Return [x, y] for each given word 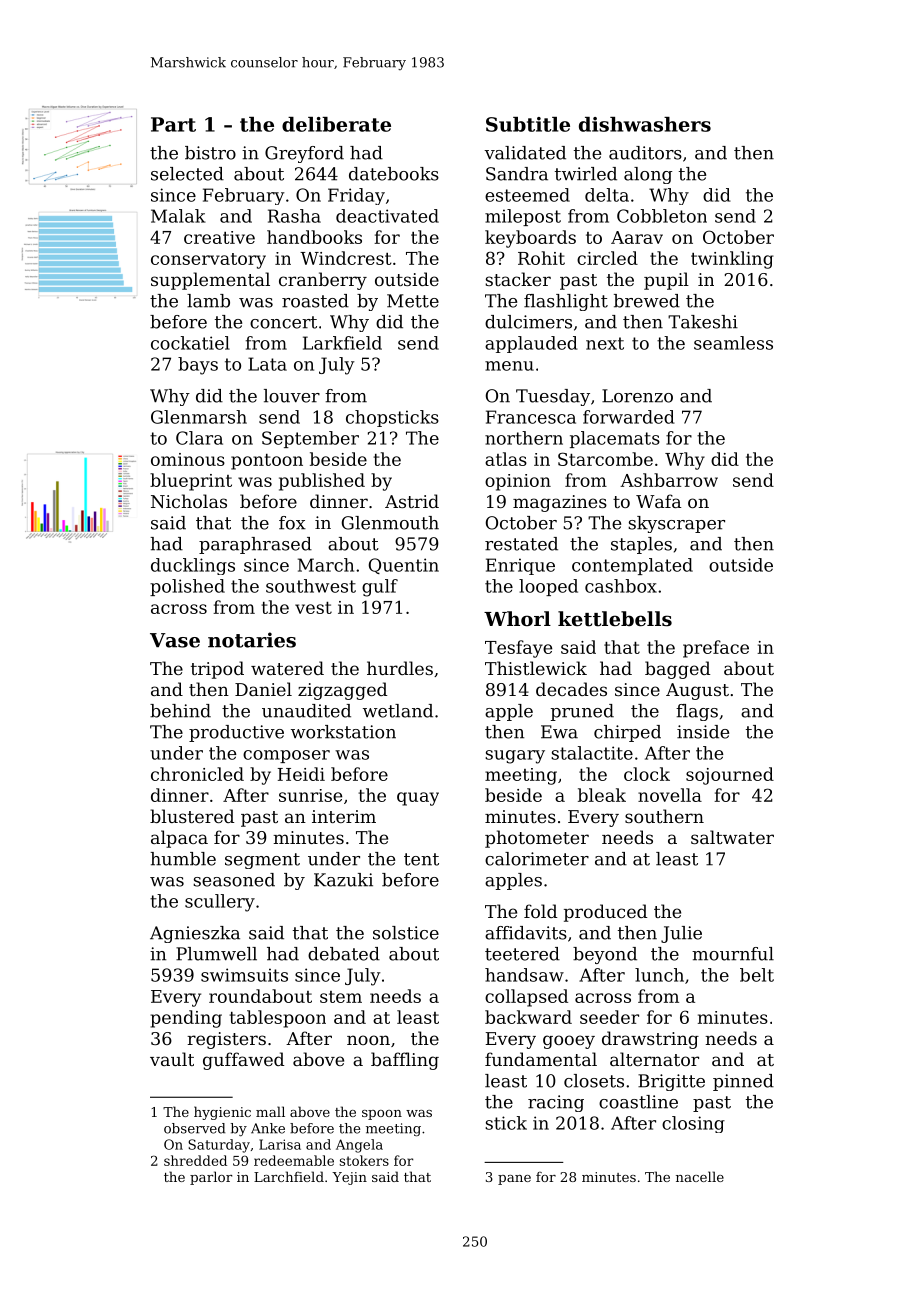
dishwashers [645, 124]
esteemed [527, 195]
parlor [211, 1178]
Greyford [304, 154]
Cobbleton [662, 216]
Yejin [349, 1178]
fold [540, 911]
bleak [602, 795]
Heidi [301, 774]
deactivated [387, 216]
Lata [267, 364]
